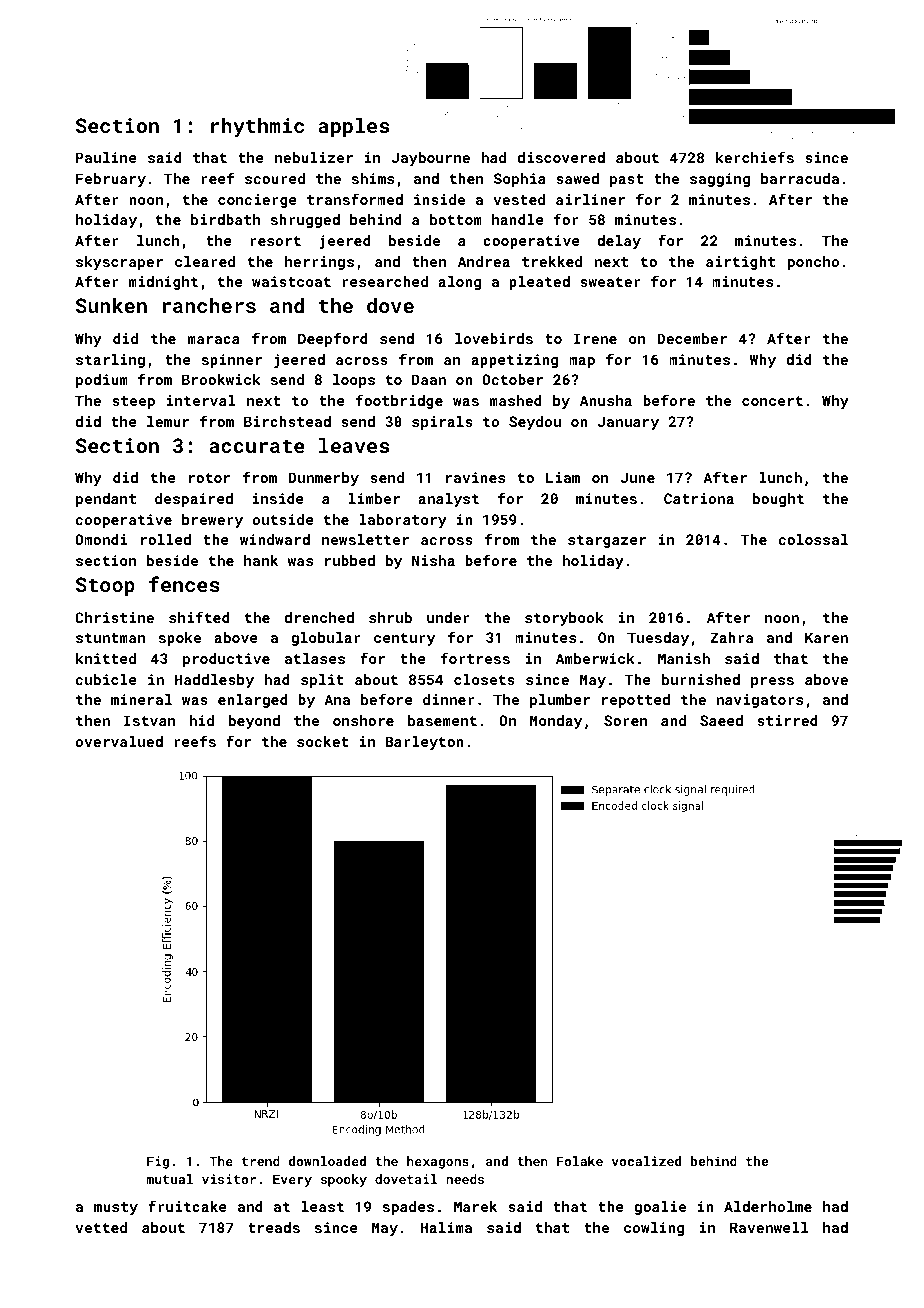 The image size is (924, 1308). Describe the element at coordinates (408, 1208) in the document. I see `spades` at that location.
